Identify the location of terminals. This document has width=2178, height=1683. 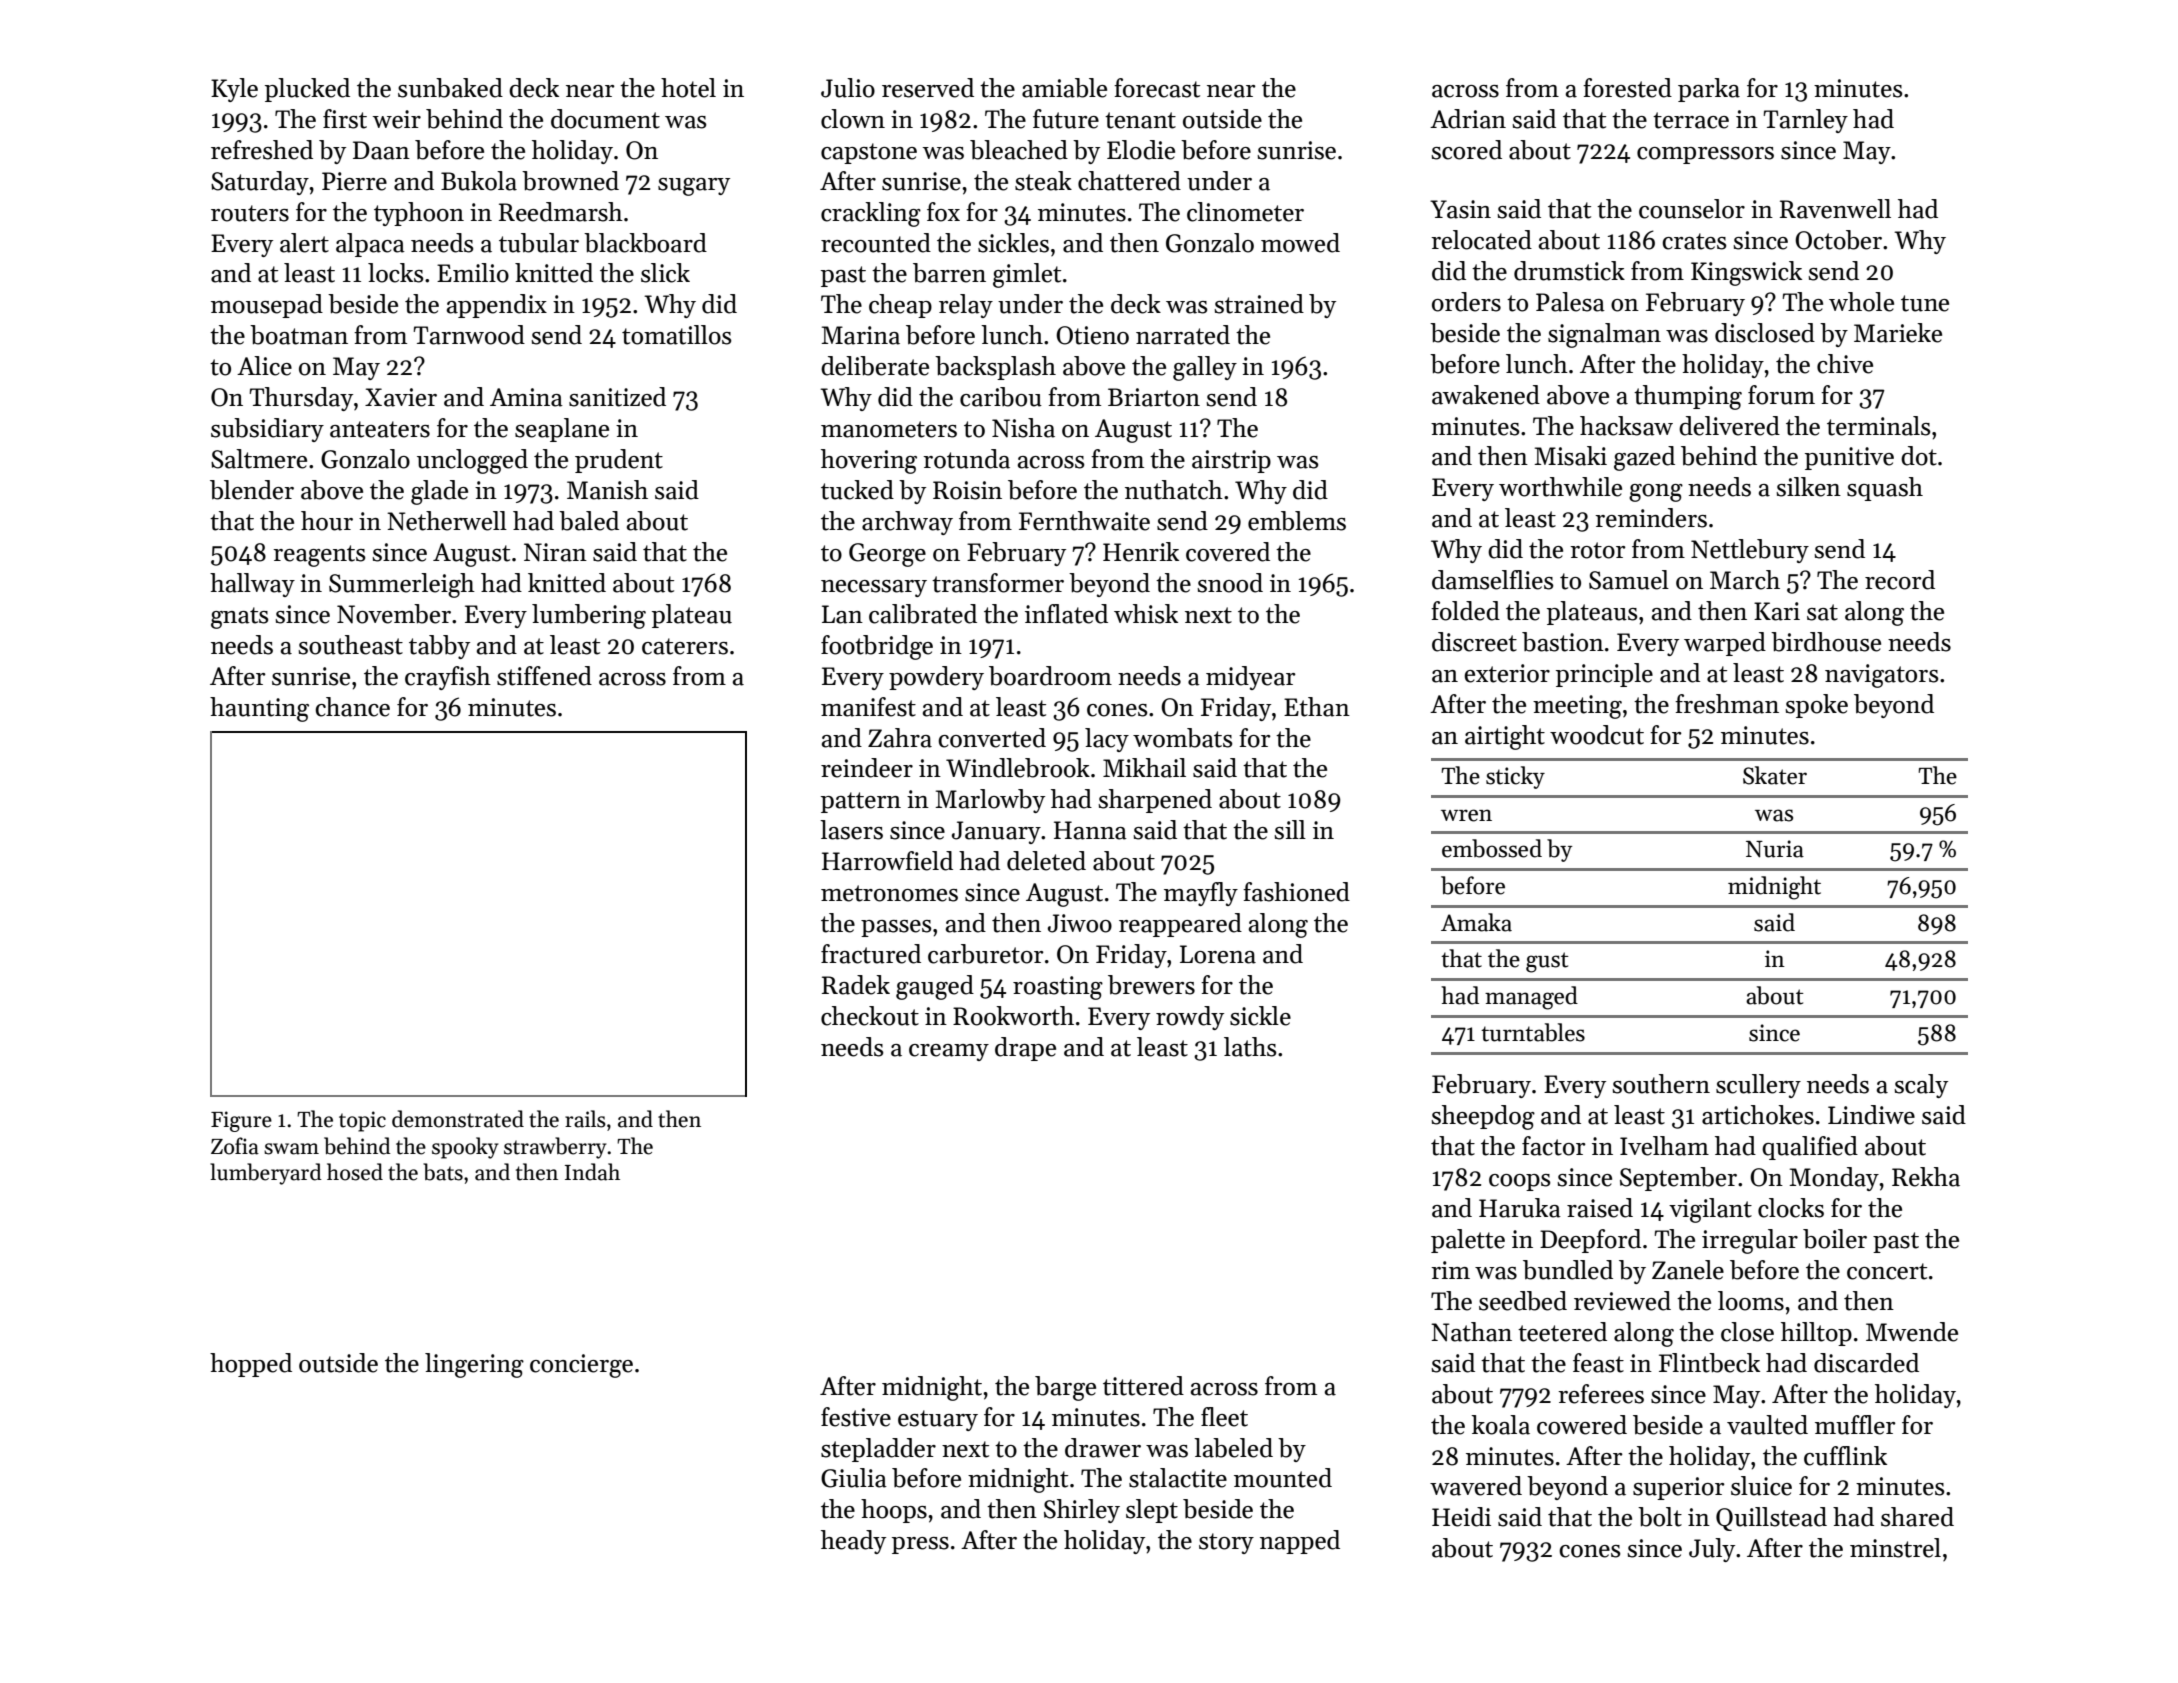
(1879, 426).
